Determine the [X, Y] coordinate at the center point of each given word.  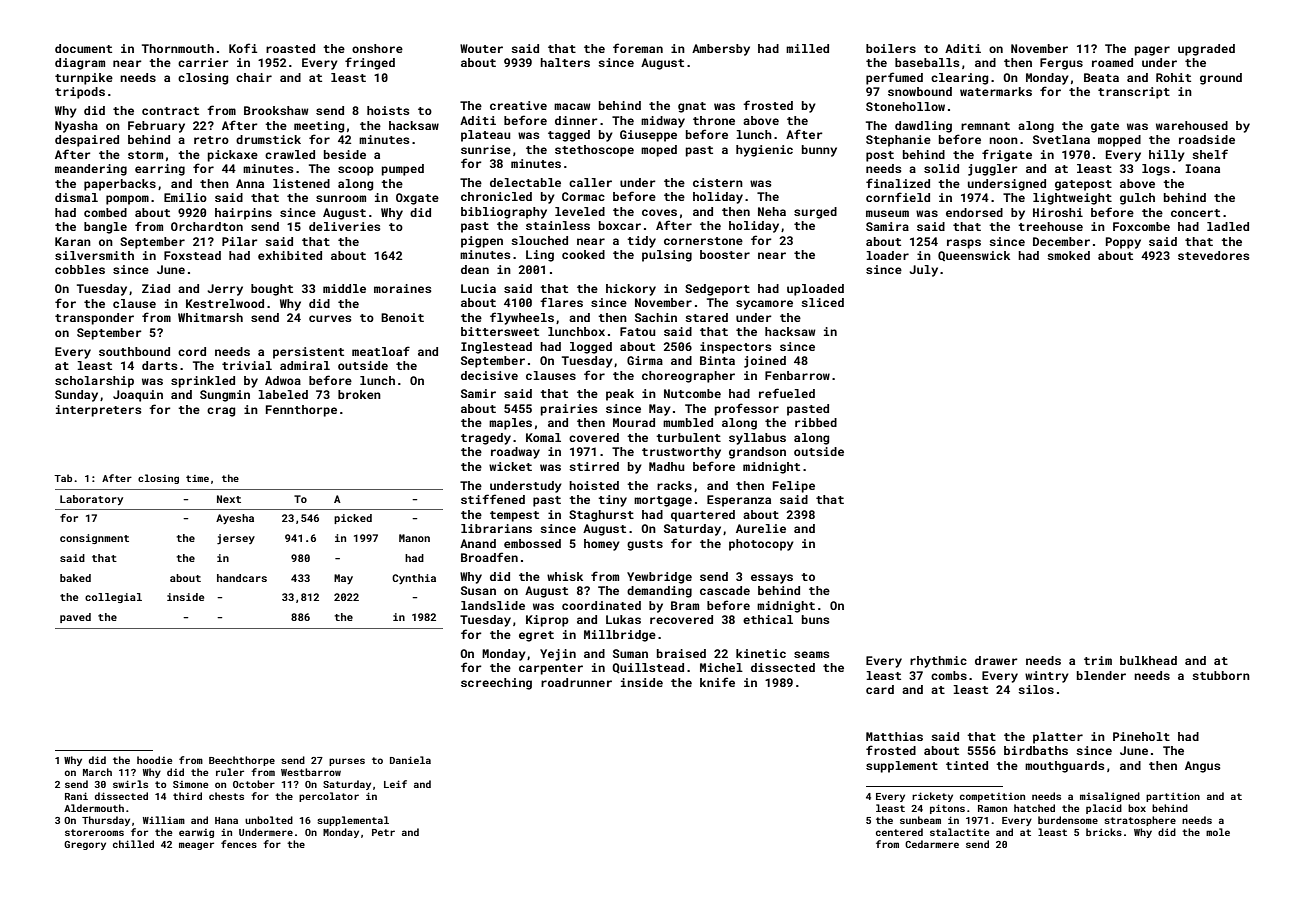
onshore [377, 48]
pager [1152, 51]
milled [807, 48]
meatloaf [381, 351]
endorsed [974, 212]
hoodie [154, 760]
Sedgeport [717, 290]
